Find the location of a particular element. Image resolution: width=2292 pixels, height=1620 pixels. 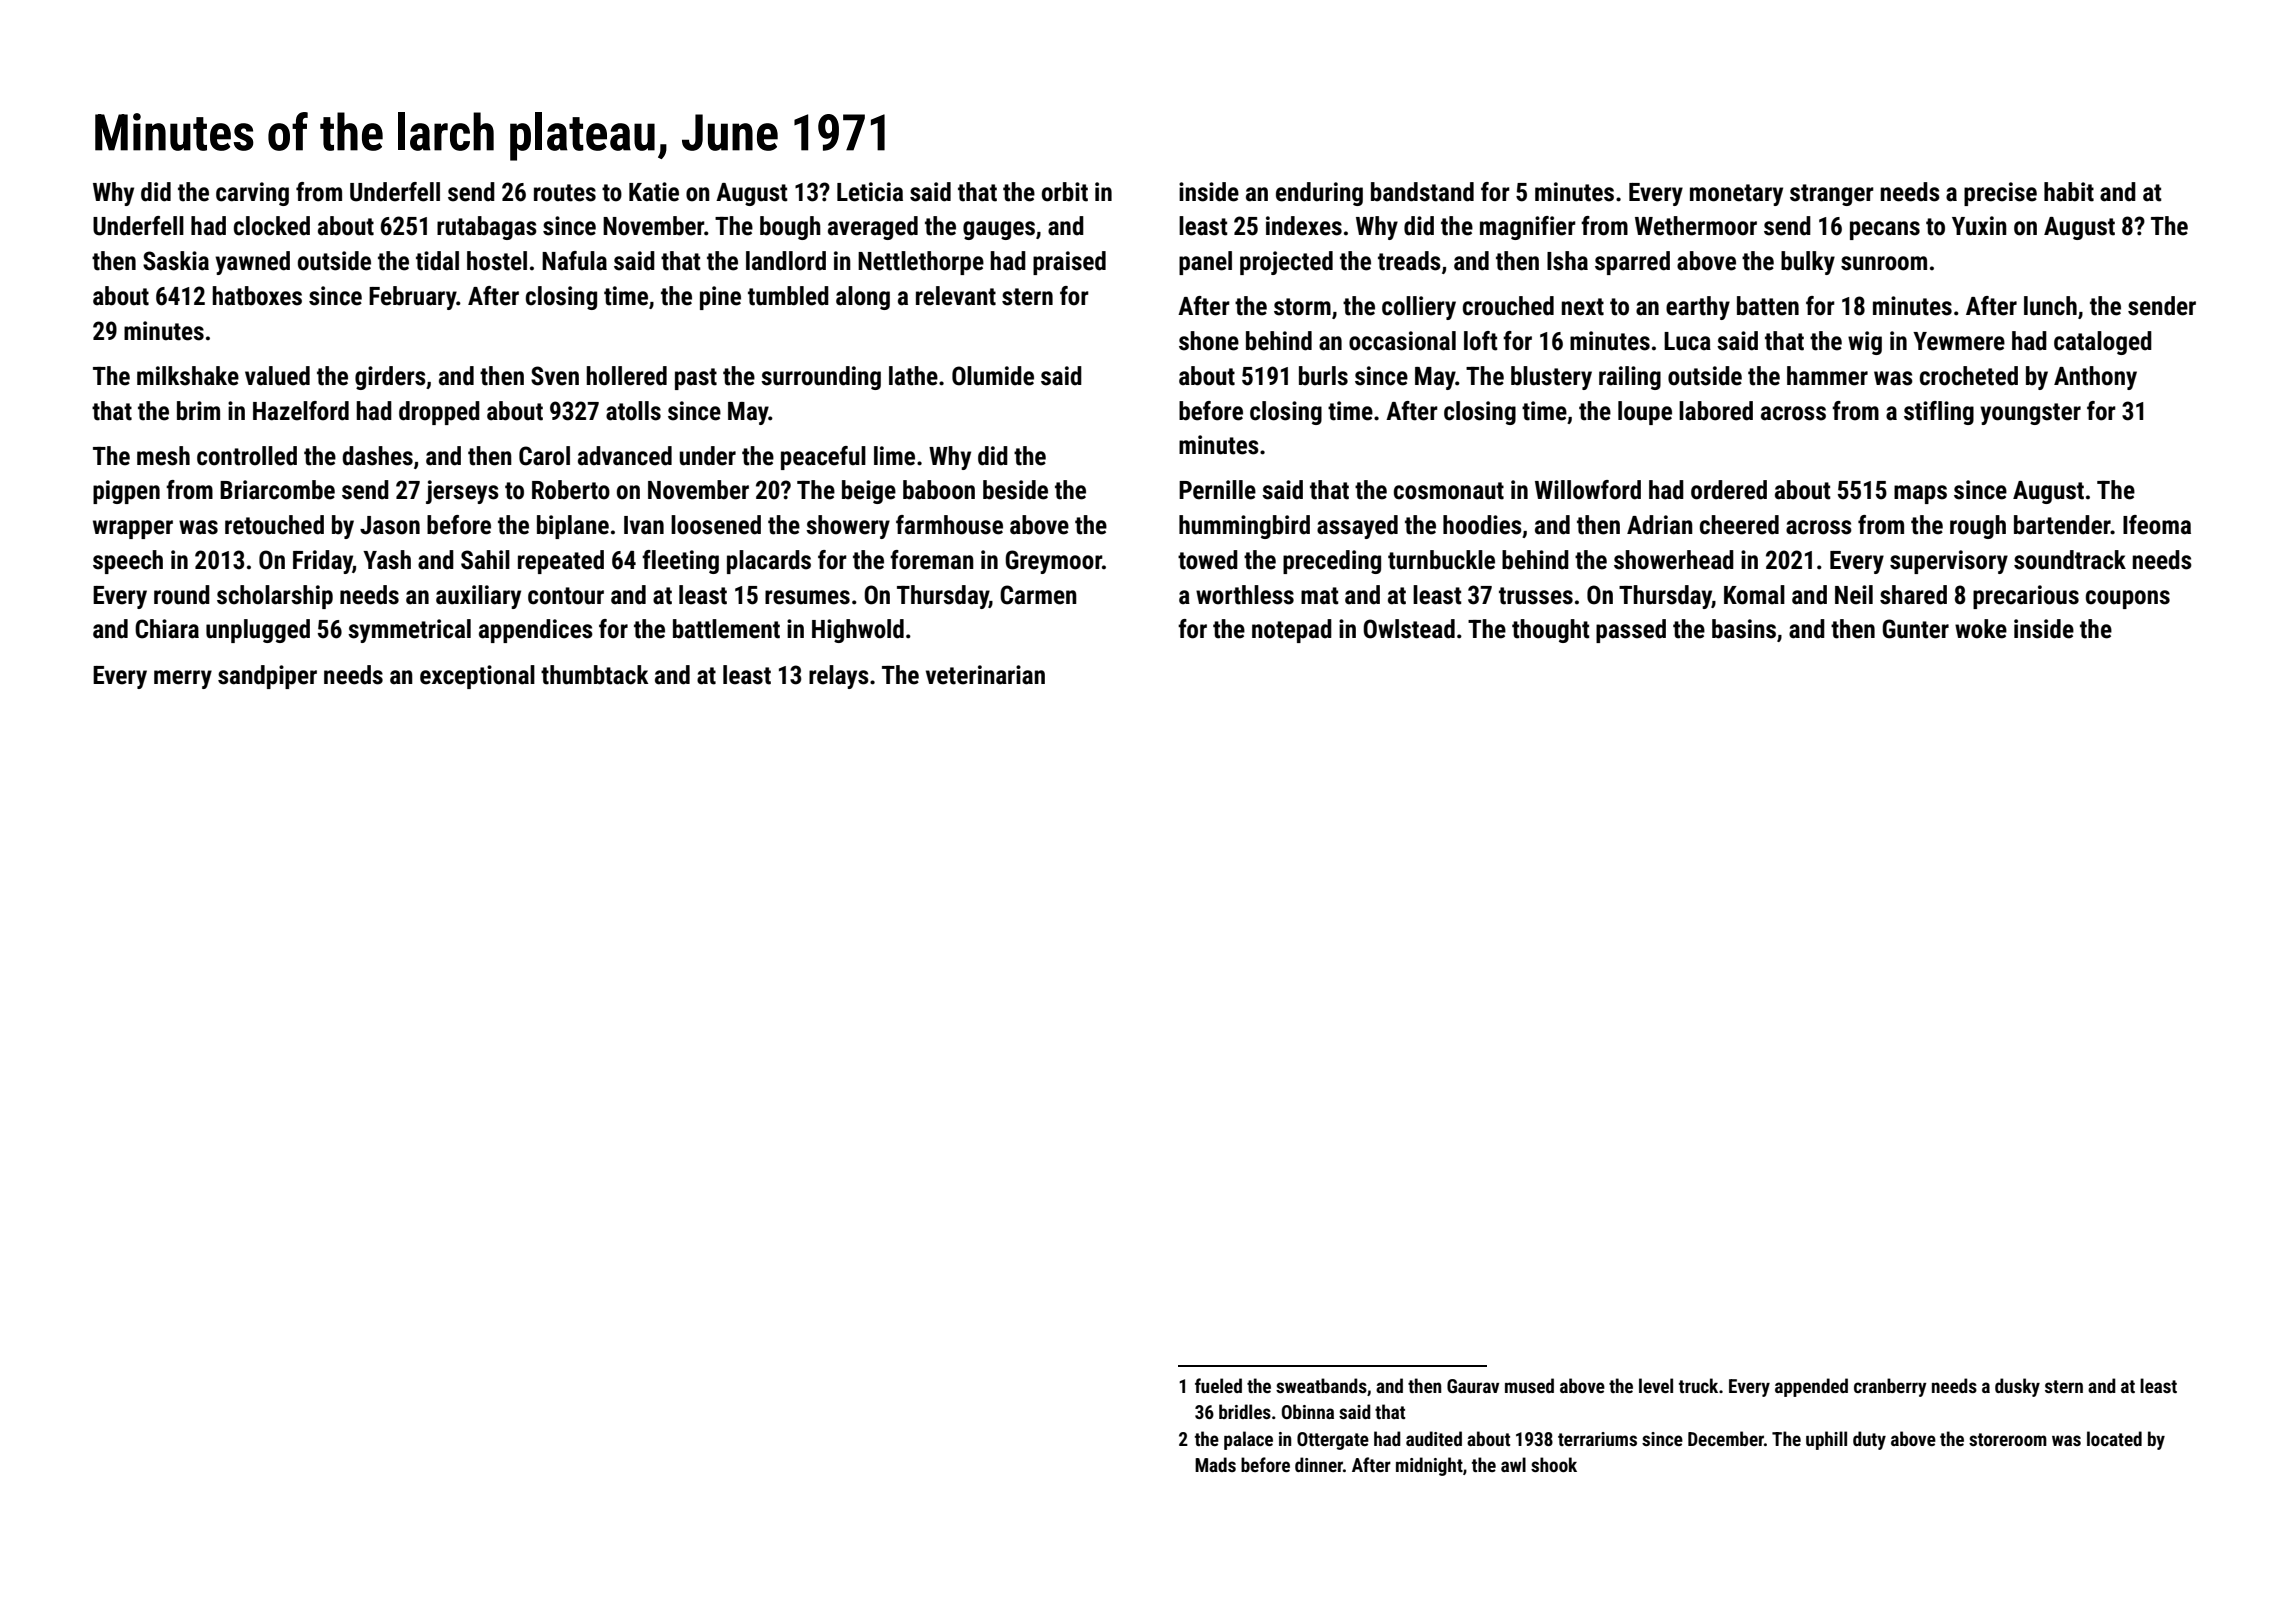

located is located at coordinates (2114, 1438).
